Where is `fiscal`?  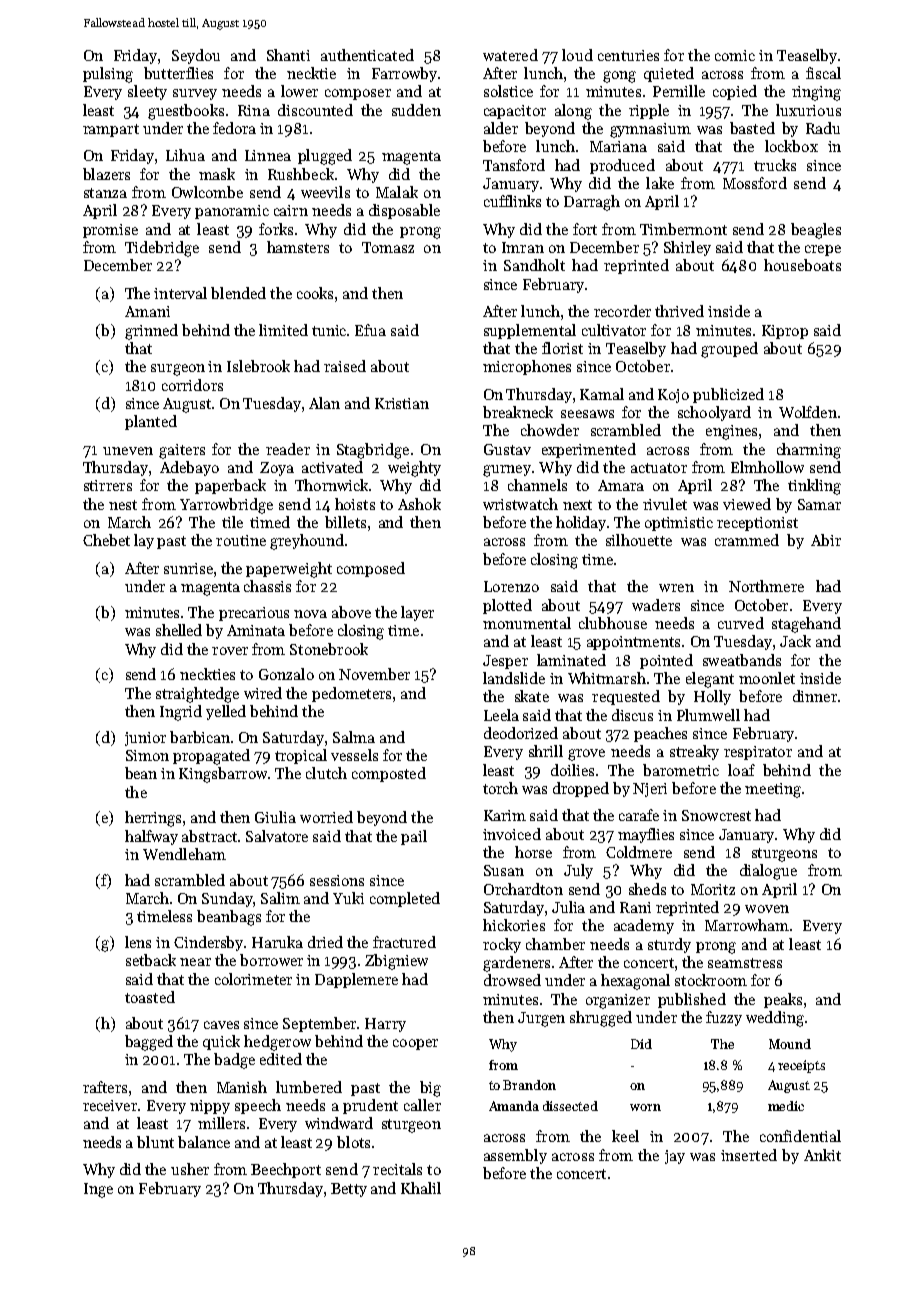 fiscal is located at coordinates (823, 73).
